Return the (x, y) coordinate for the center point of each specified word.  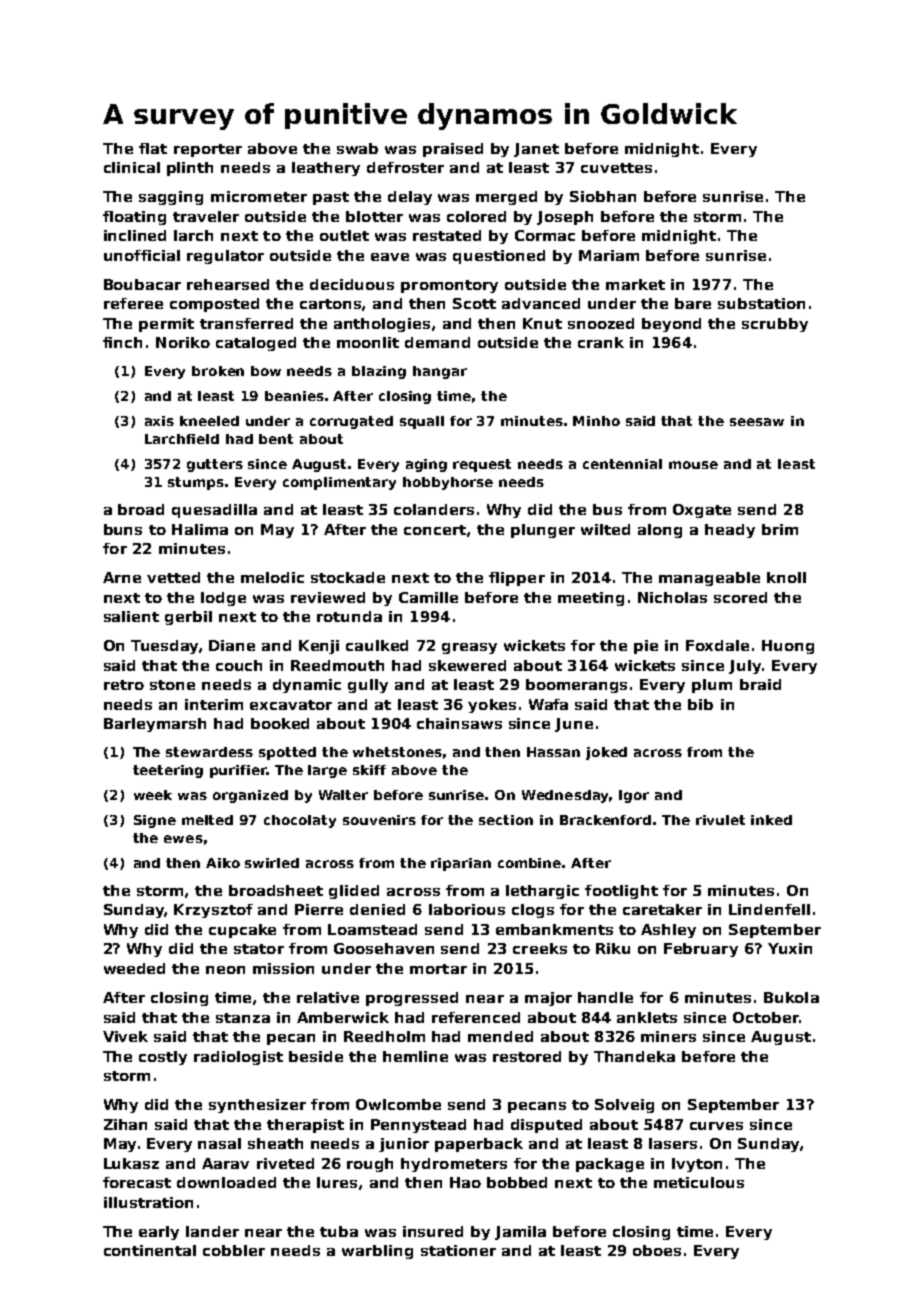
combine (529, 863)
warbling (377, 1252)
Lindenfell (769, 909)
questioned (499, 257)
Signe (155, 821)
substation (761, 303)
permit (166, 325)
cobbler (234, 1250)
